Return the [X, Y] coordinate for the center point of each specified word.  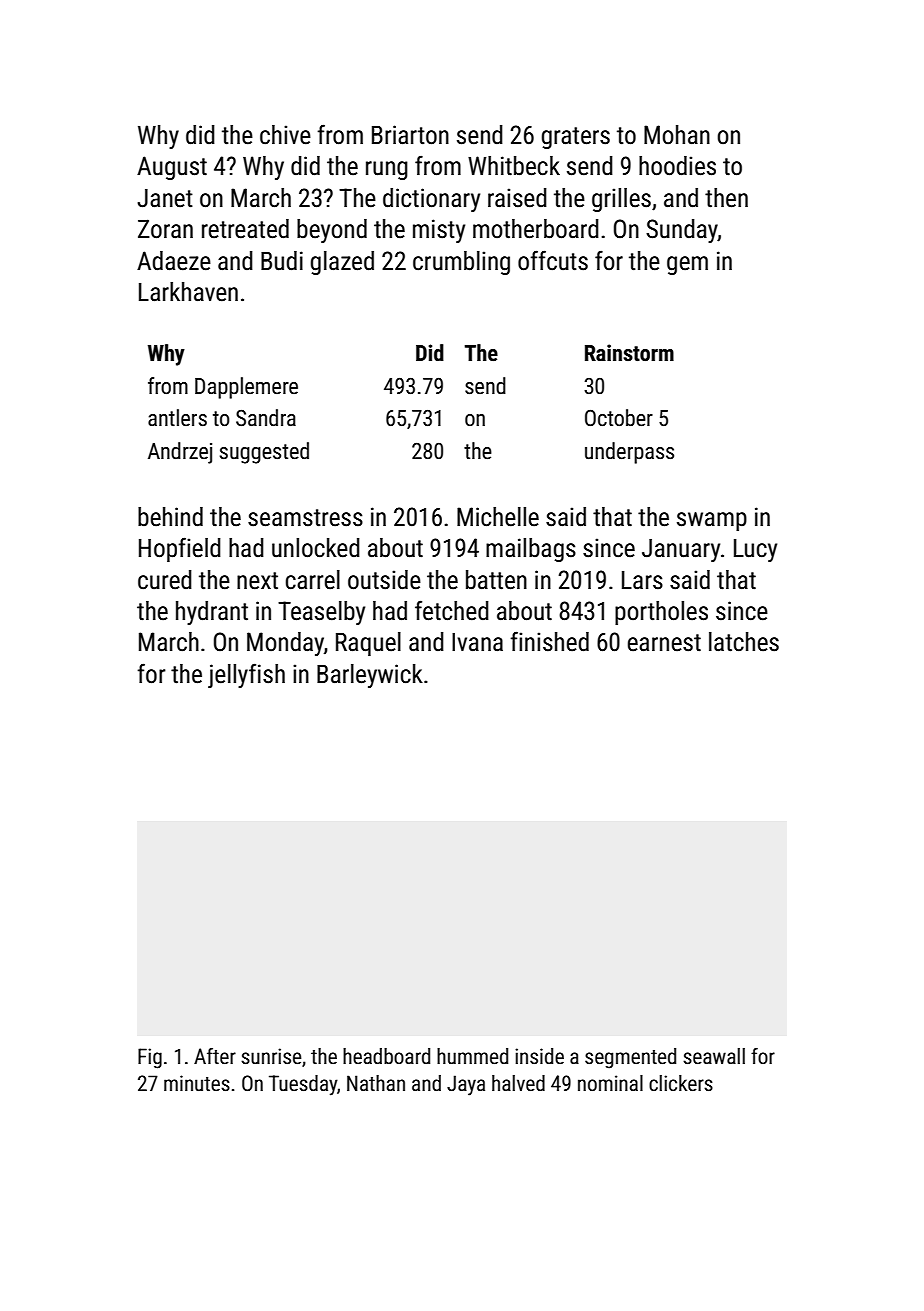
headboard [386, 1056]
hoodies [677, 166]
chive [285, 135]
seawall [714, 1056]
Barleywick [370, 676]
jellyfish [246, 675]
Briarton [410, 135]
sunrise [271, 1056]
